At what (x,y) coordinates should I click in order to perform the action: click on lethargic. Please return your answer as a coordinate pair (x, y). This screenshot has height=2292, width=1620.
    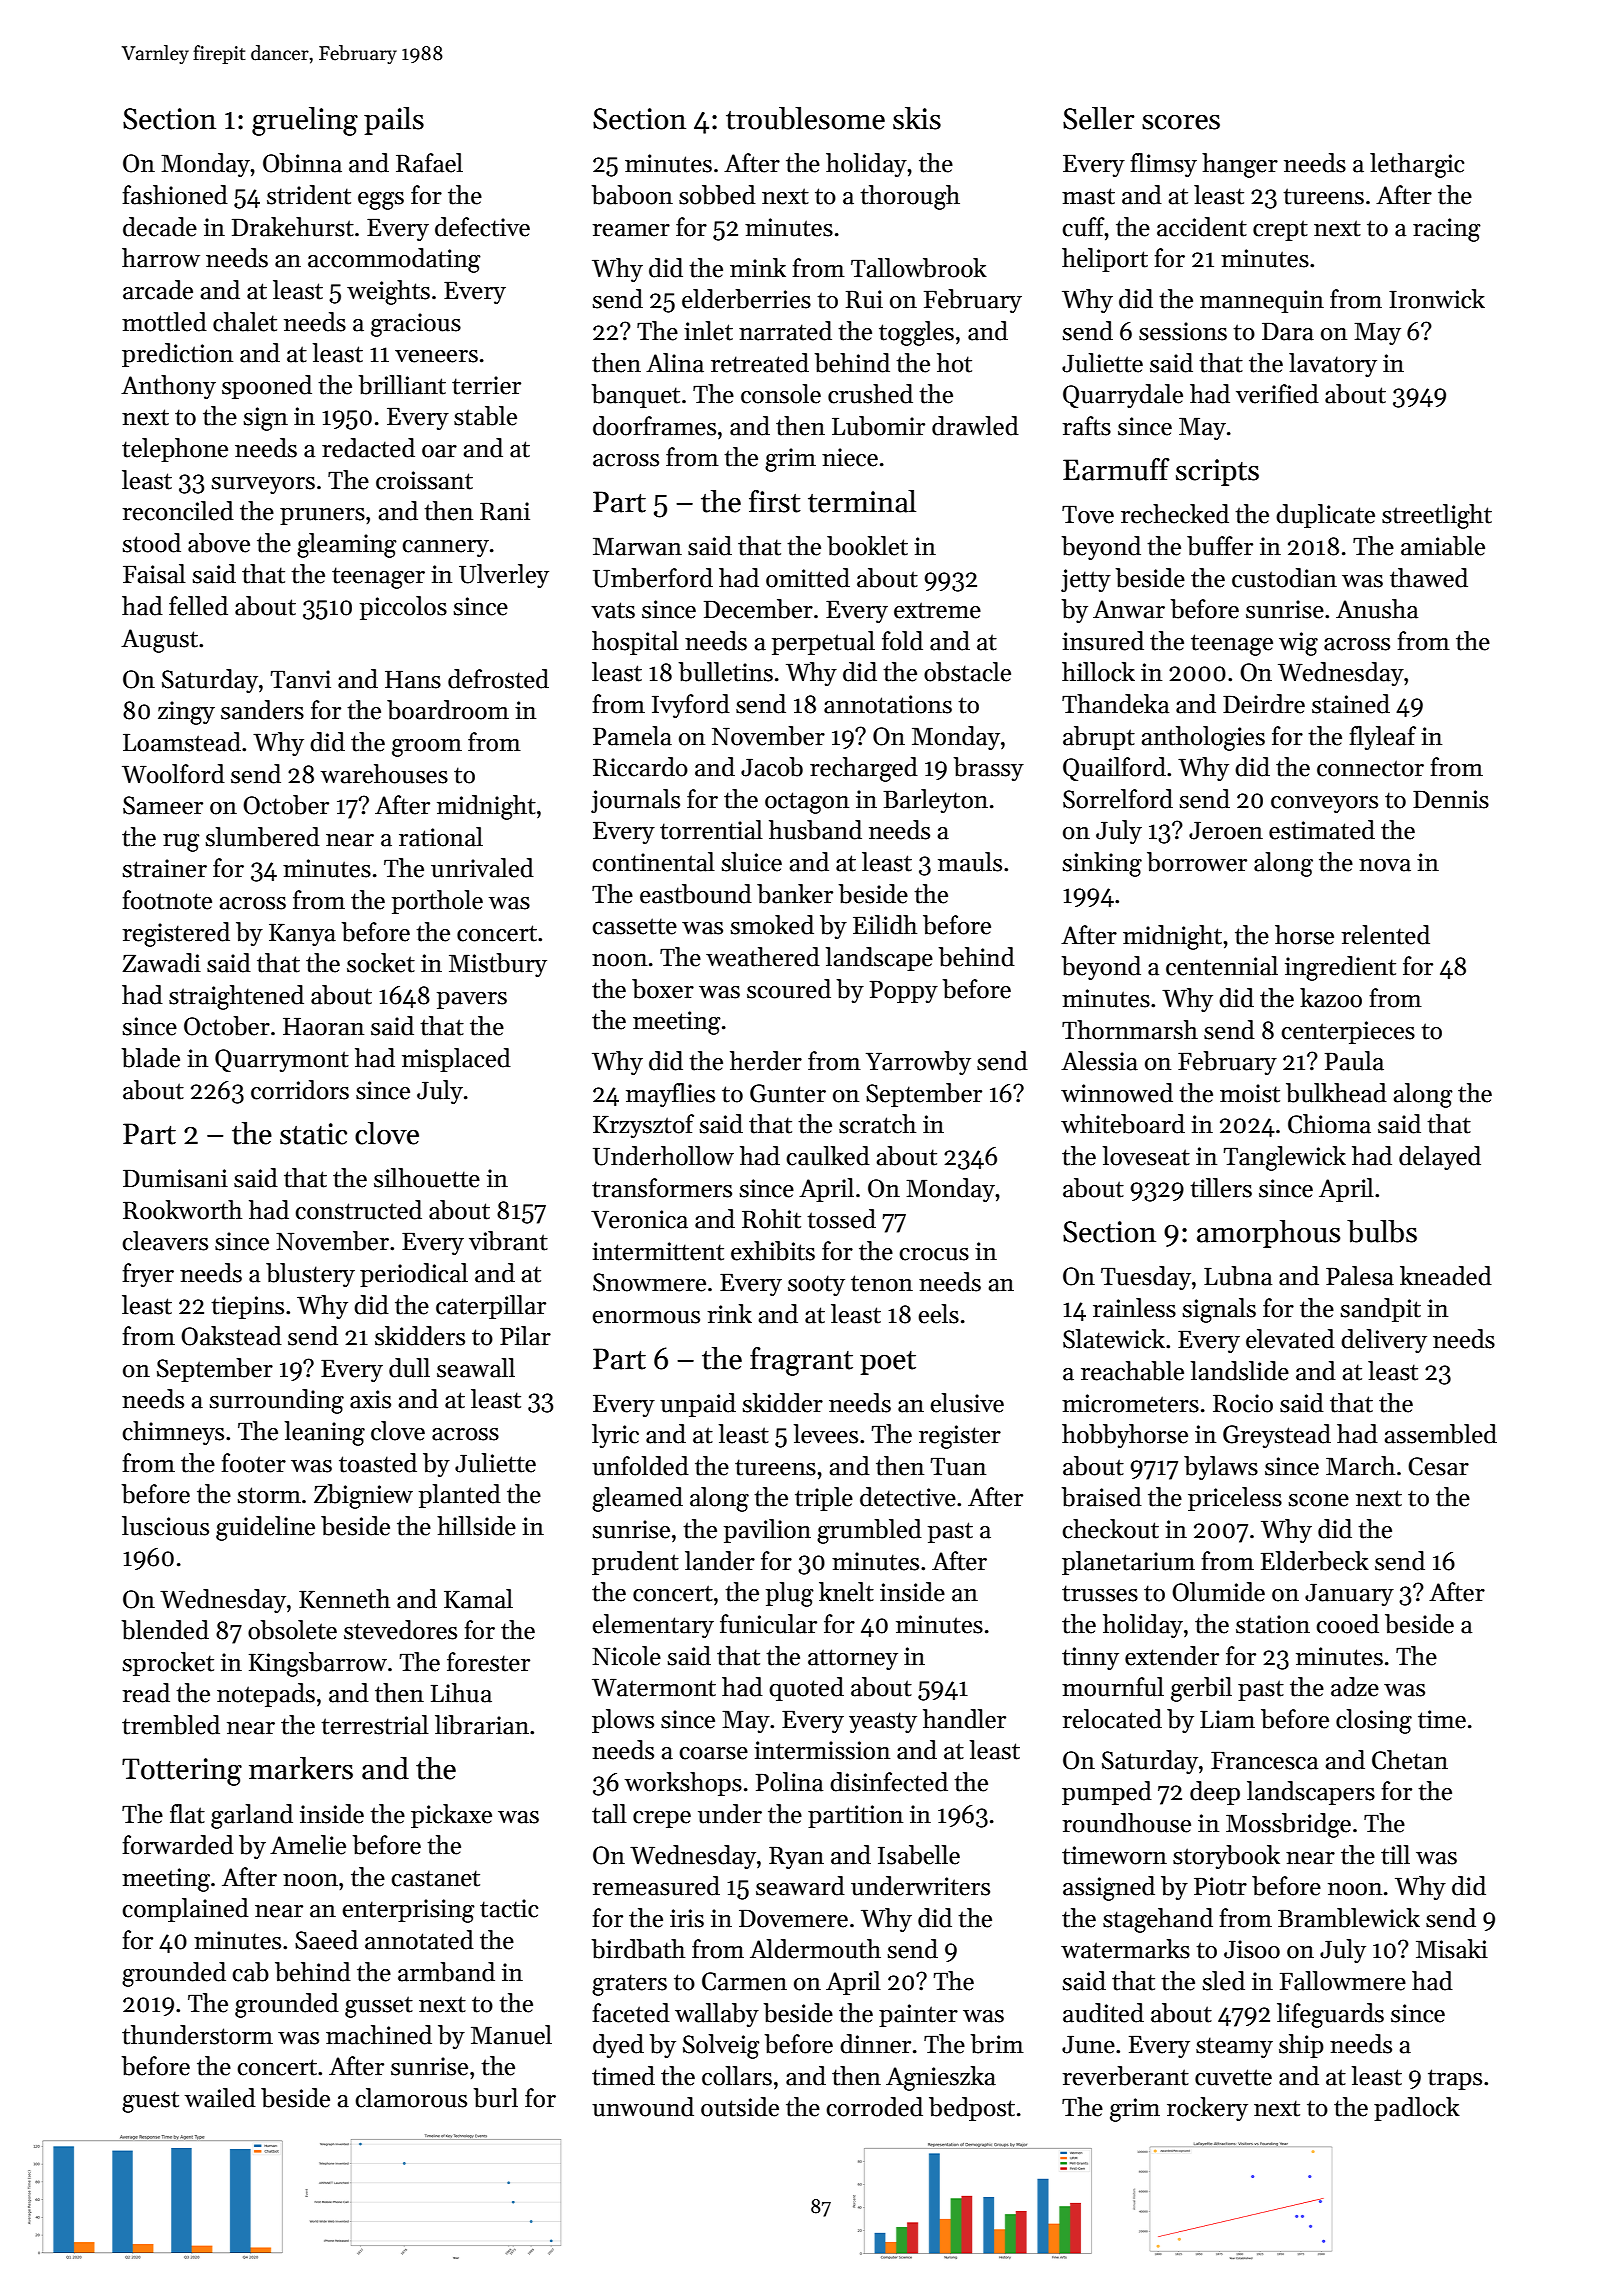
    Looking at the image, I should click on (1417, 165).
